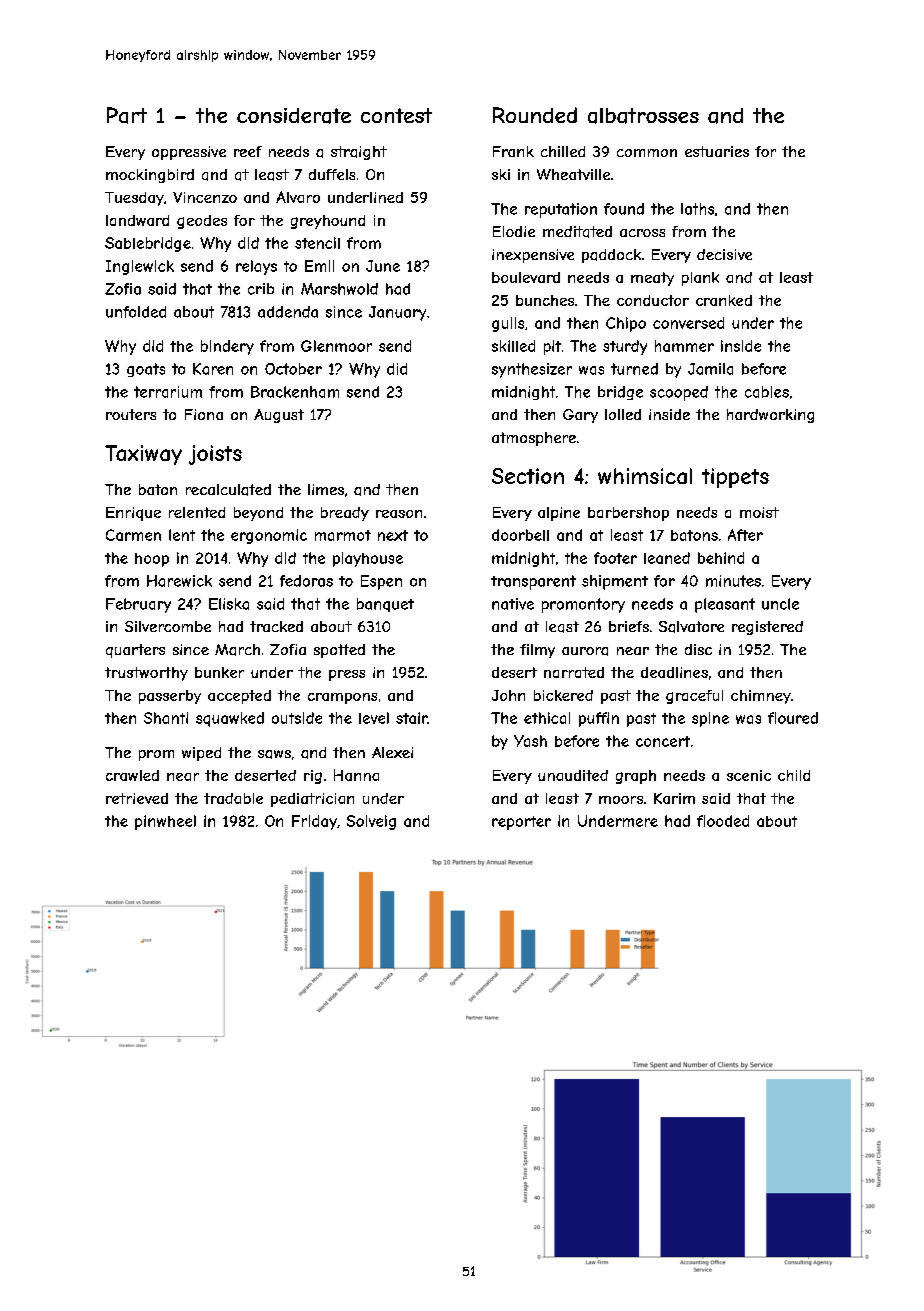  Describe the element at coordinates (150, 176) in the screenshot. I see `mockingbird` at that location.
